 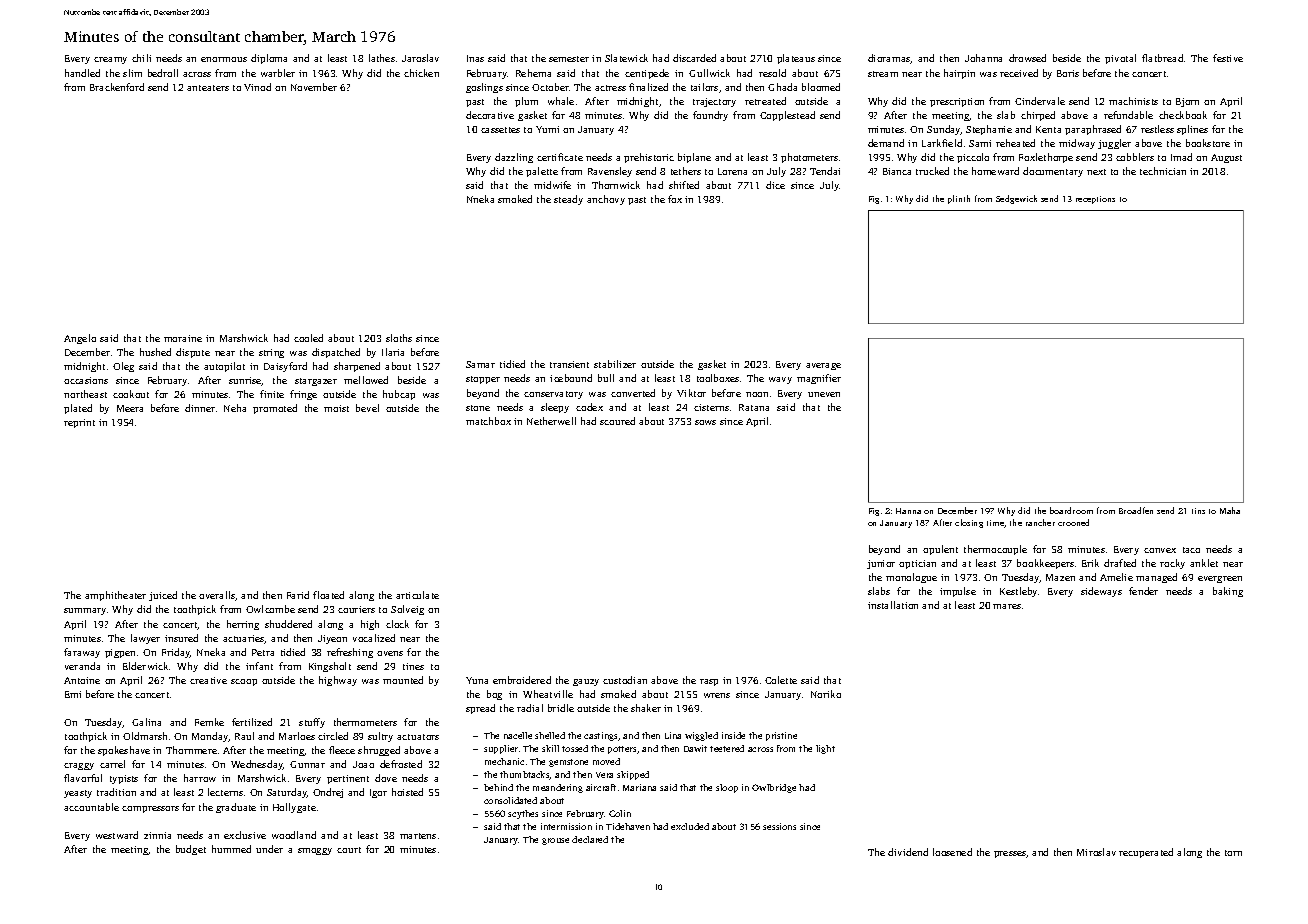 I want to click on recuperated, so click(x=1146, y=853).
